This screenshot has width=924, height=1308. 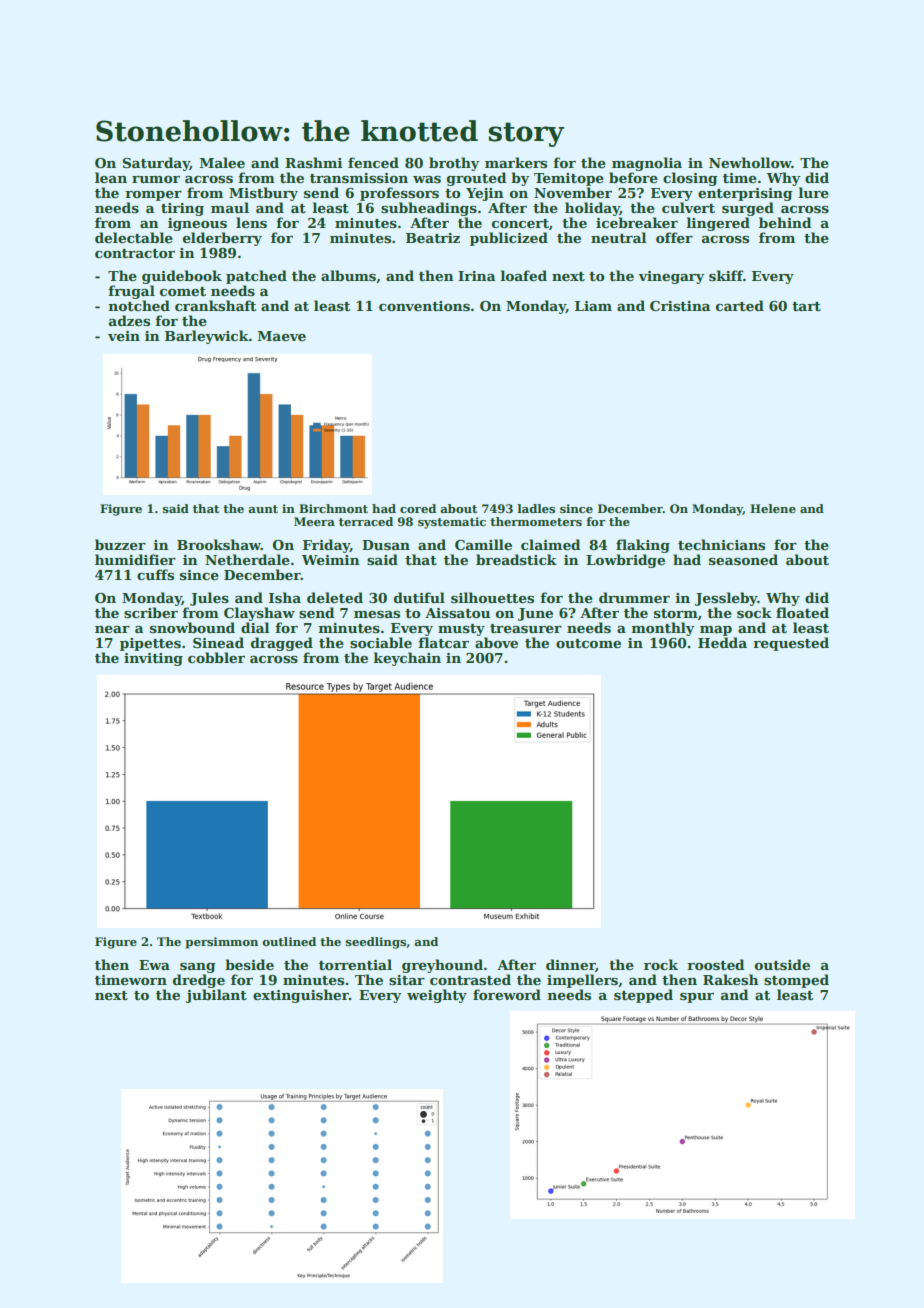 What do you see at coordinates (791, 644) in the screenshot?
I see `requested` at bounding box center [791, 644].
